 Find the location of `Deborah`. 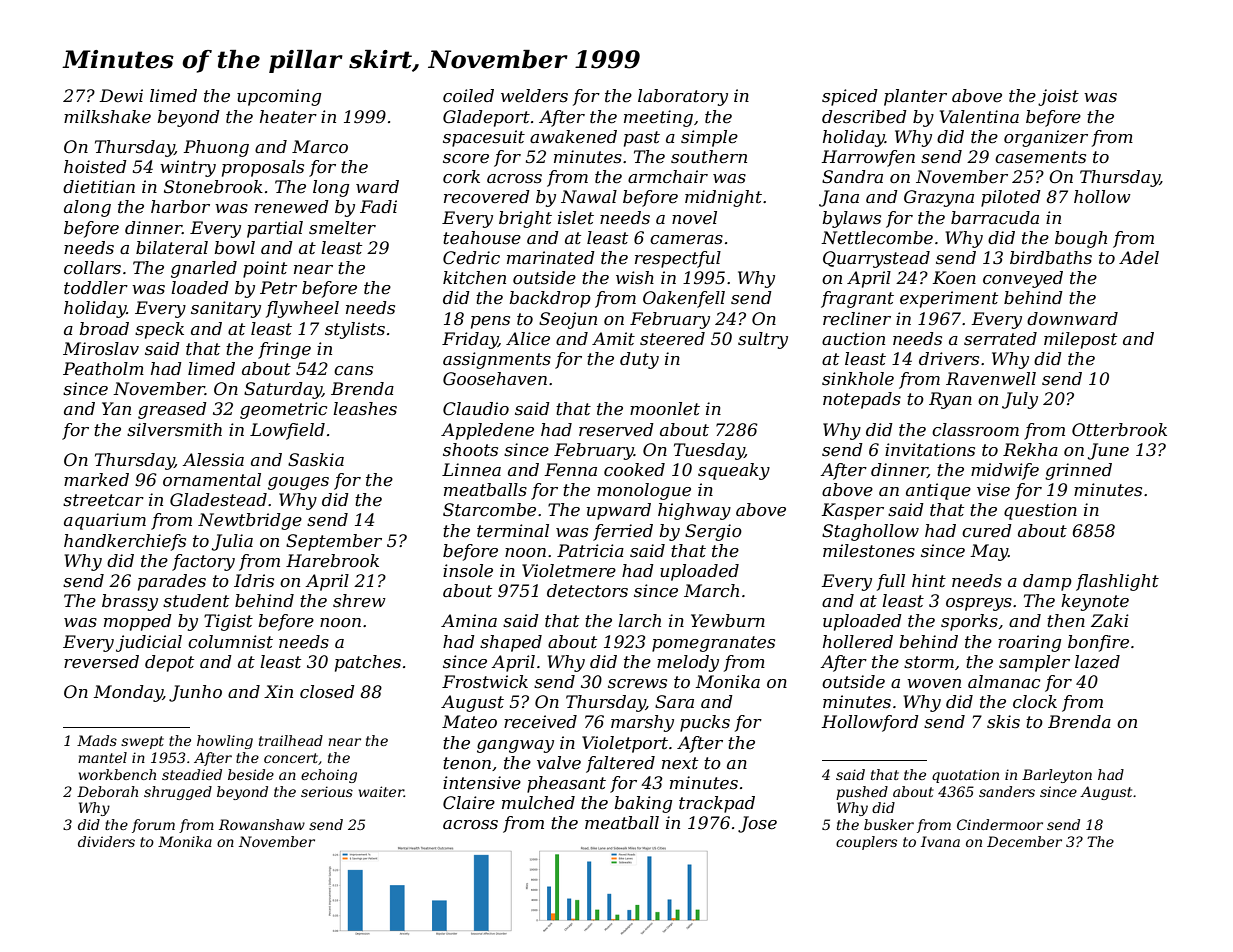

Deborah is located at coordinates (107, 791).
